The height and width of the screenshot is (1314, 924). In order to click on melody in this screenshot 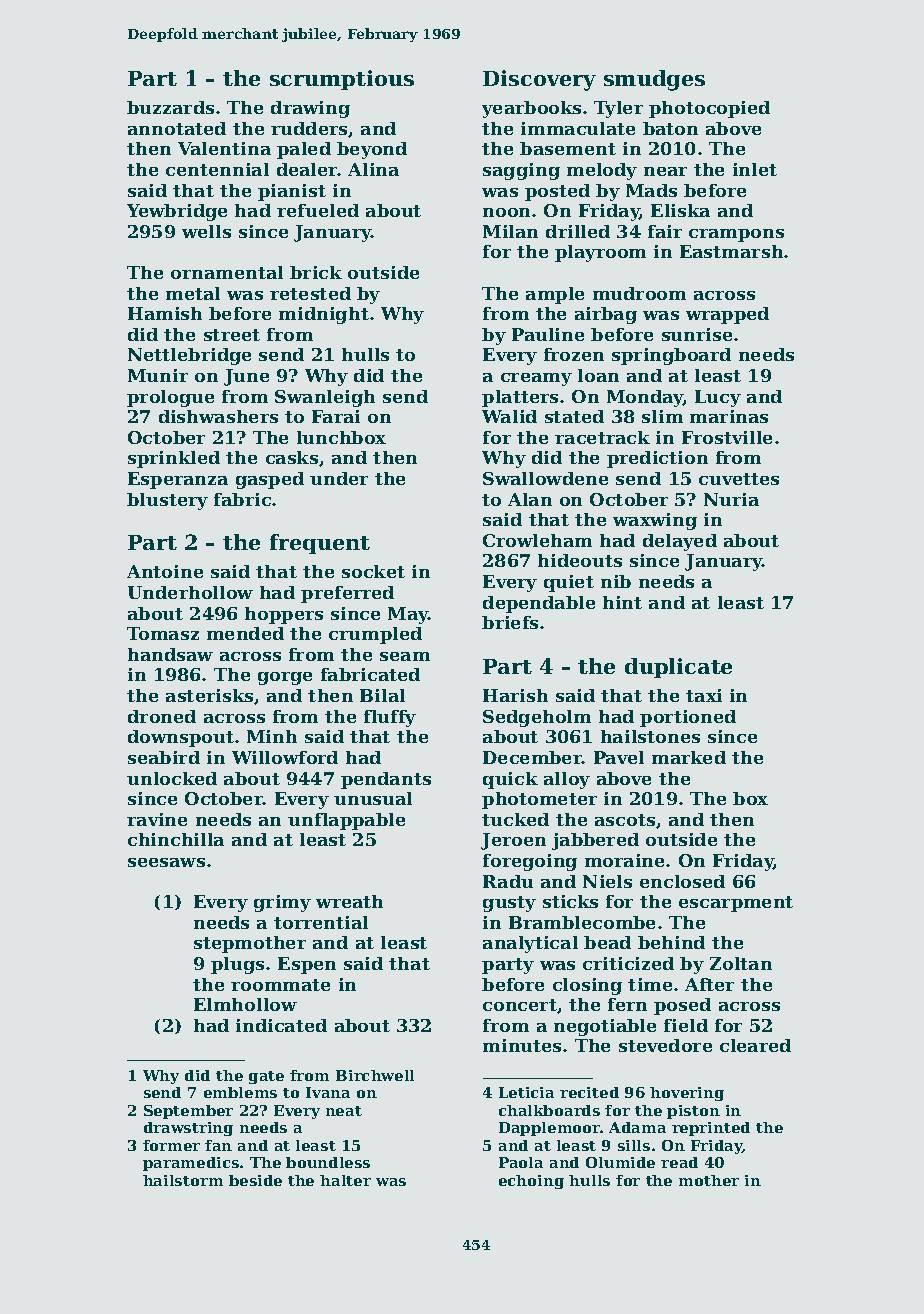, I will do `click(602, 171)`.
